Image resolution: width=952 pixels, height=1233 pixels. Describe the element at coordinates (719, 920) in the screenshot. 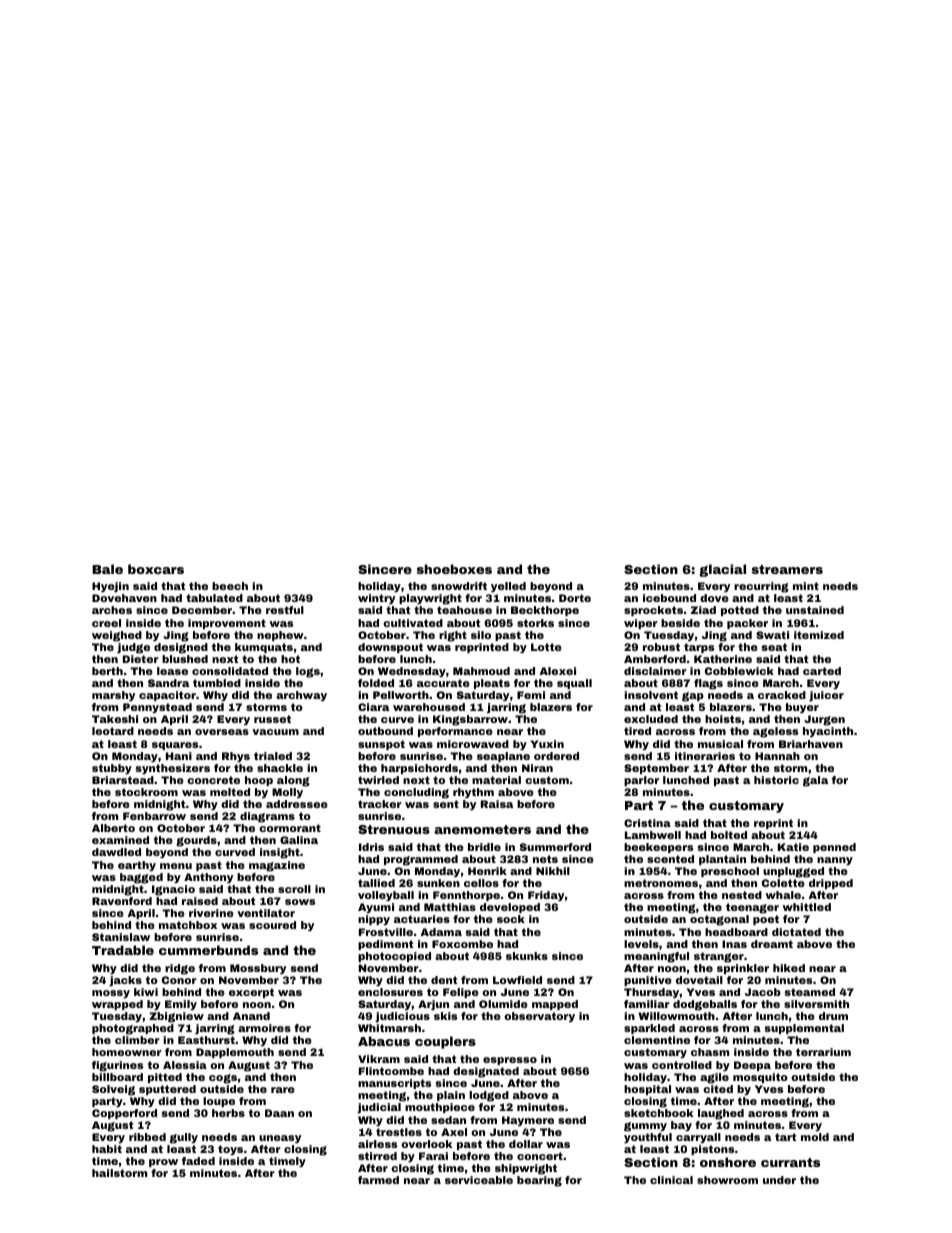

I see `octagonal` at that location.
